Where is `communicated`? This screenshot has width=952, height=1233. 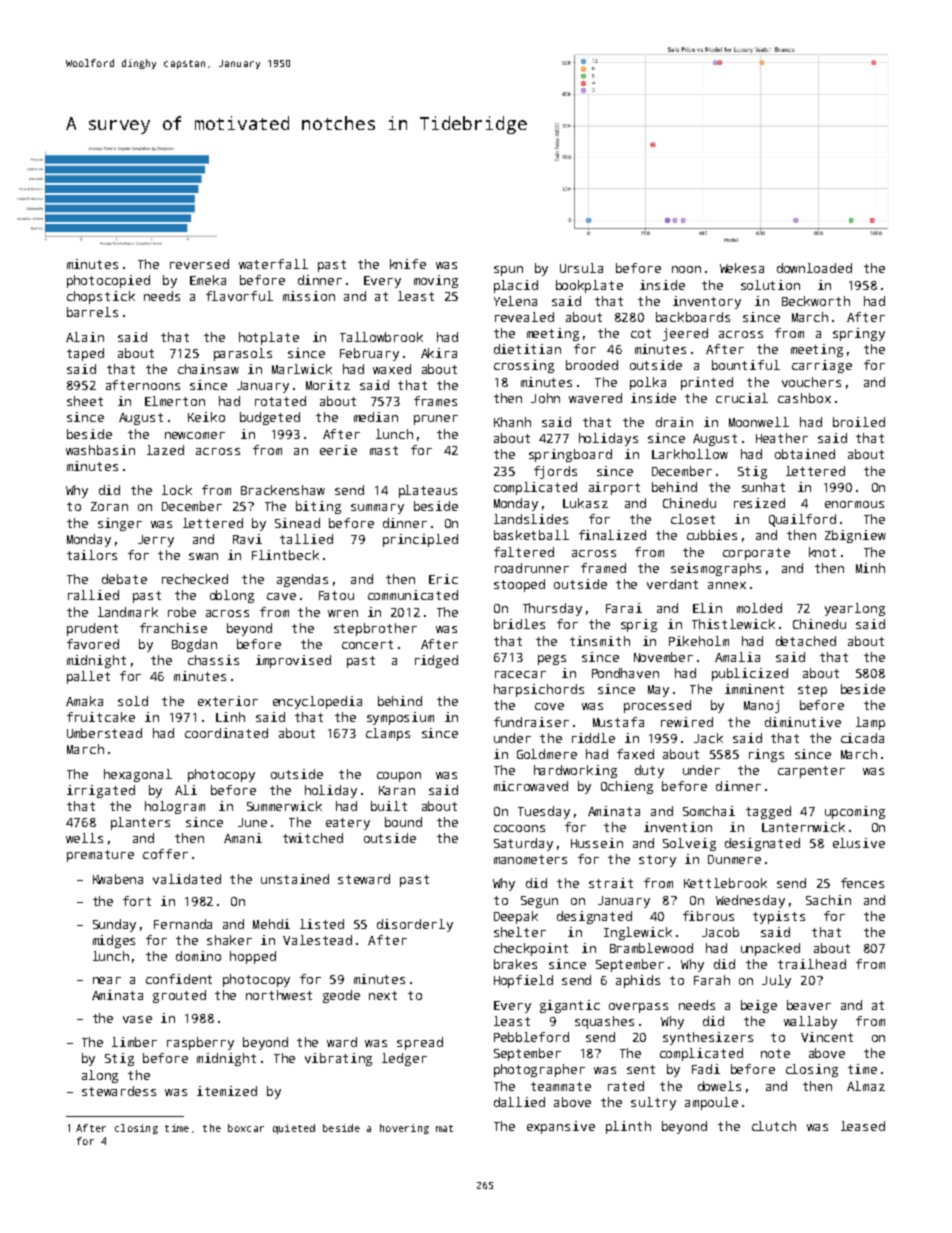 communicated is located at coordinates (413, 595).
